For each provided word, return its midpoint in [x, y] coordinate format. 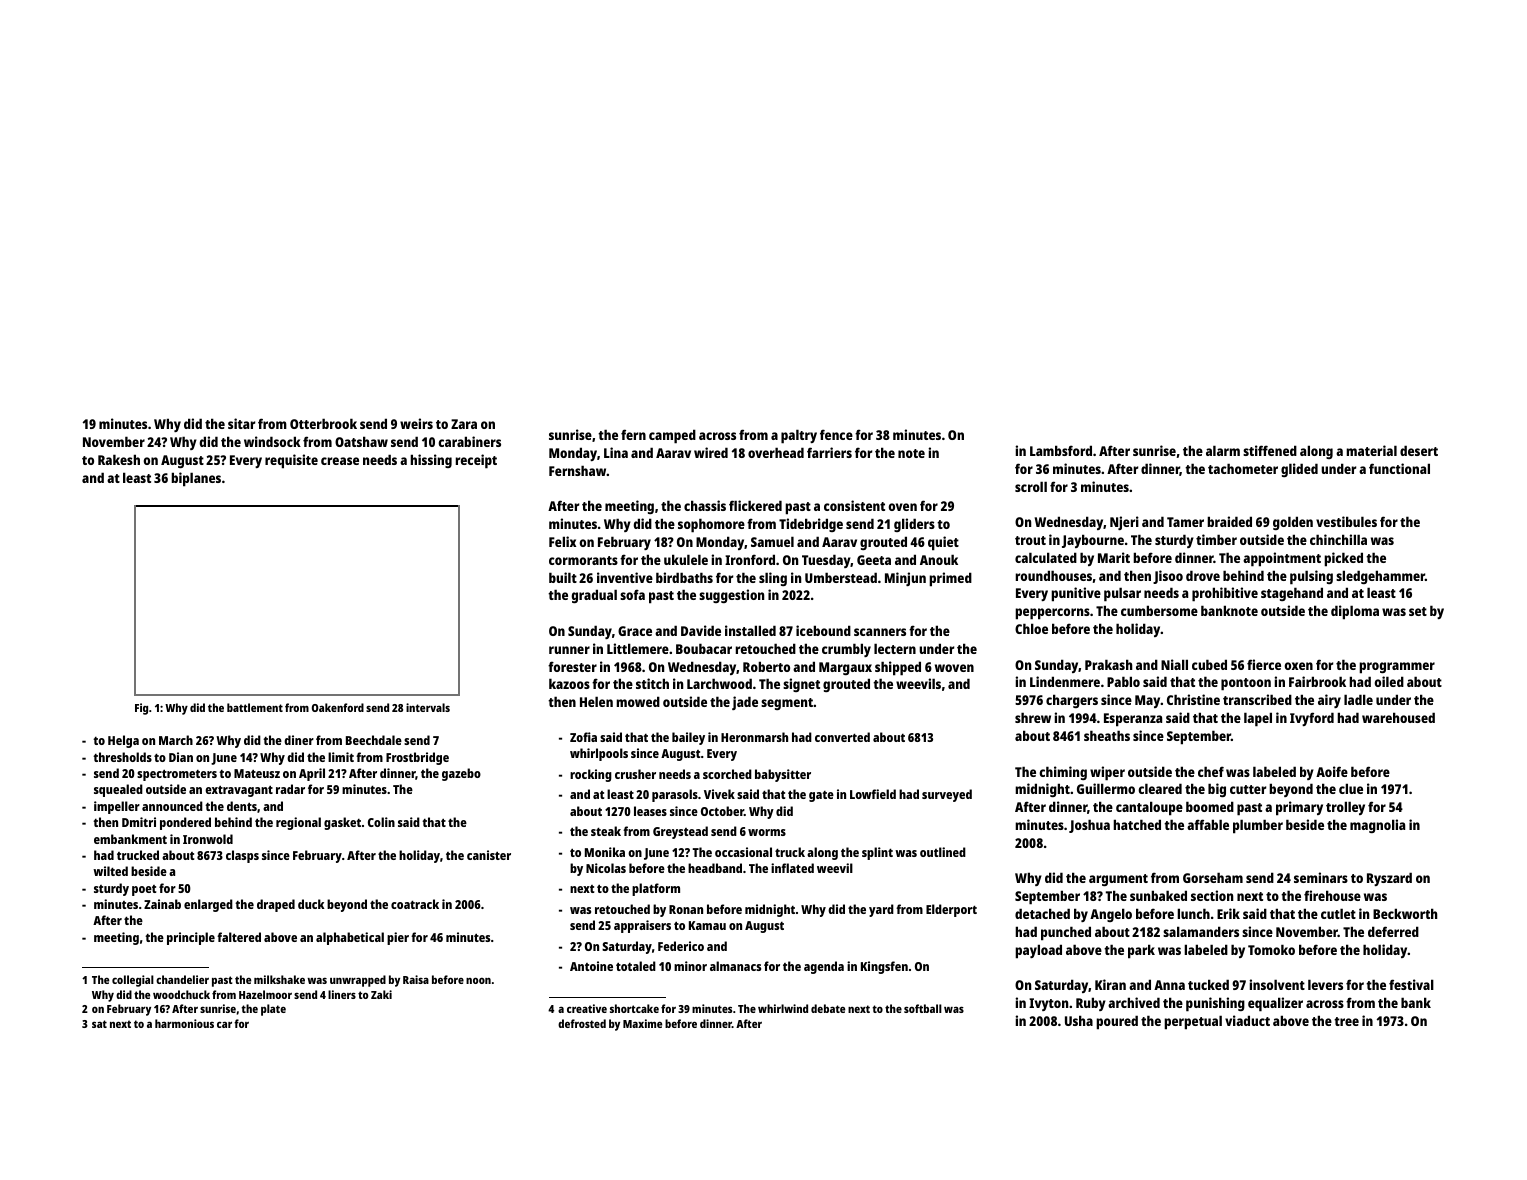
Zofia [583, 737]
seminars [1321, 877]
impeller [117, 807]
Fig [141, 709]
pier [398, 938]
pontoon [1246, 684]
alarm [1223, 450]
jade [745, 703]
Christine [1193, 699]
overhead [776, 452]
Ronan [686, 909]
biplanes [196, 479]
